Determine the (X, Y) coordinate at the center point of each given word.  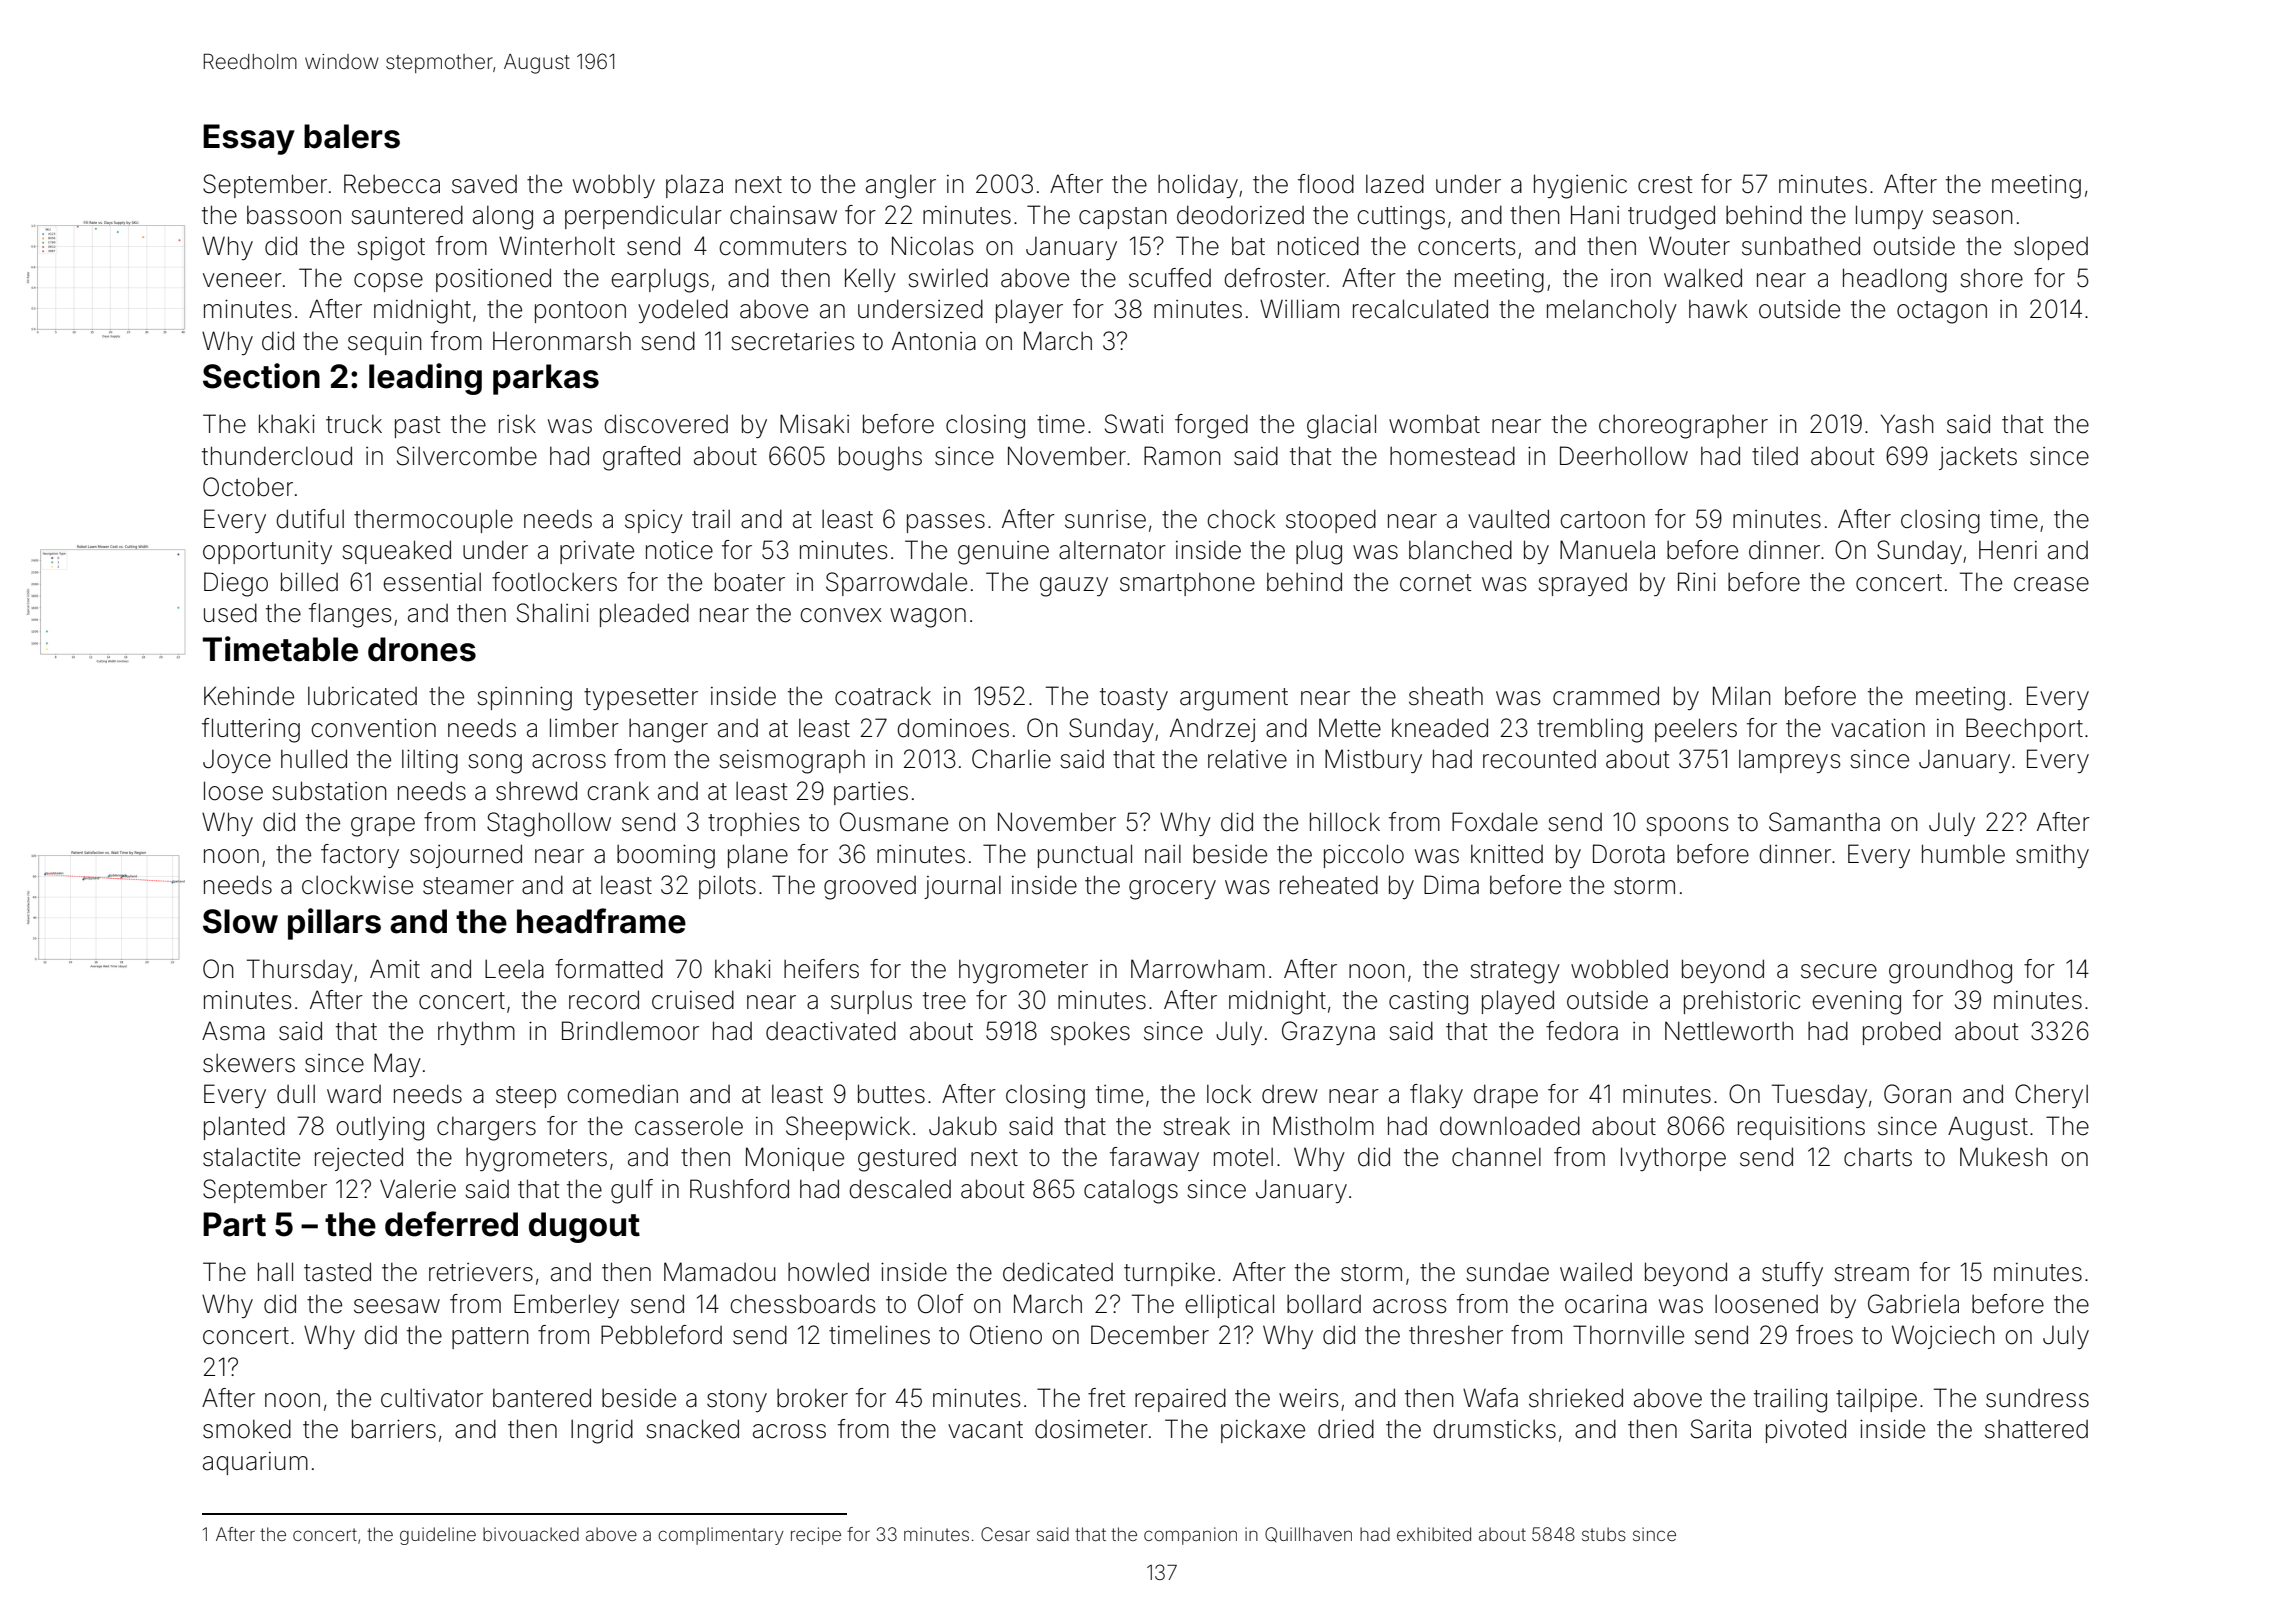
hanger (668, 731)
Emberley (566, 1306)
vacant (985, 1430)
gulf (632, 1191)
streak (1196, 1126)
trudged (1671, 217)
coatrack (883, 696)
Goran (1917, 1094)
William (1299, 309)
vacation (1878, 728)
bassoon (294, 215)
